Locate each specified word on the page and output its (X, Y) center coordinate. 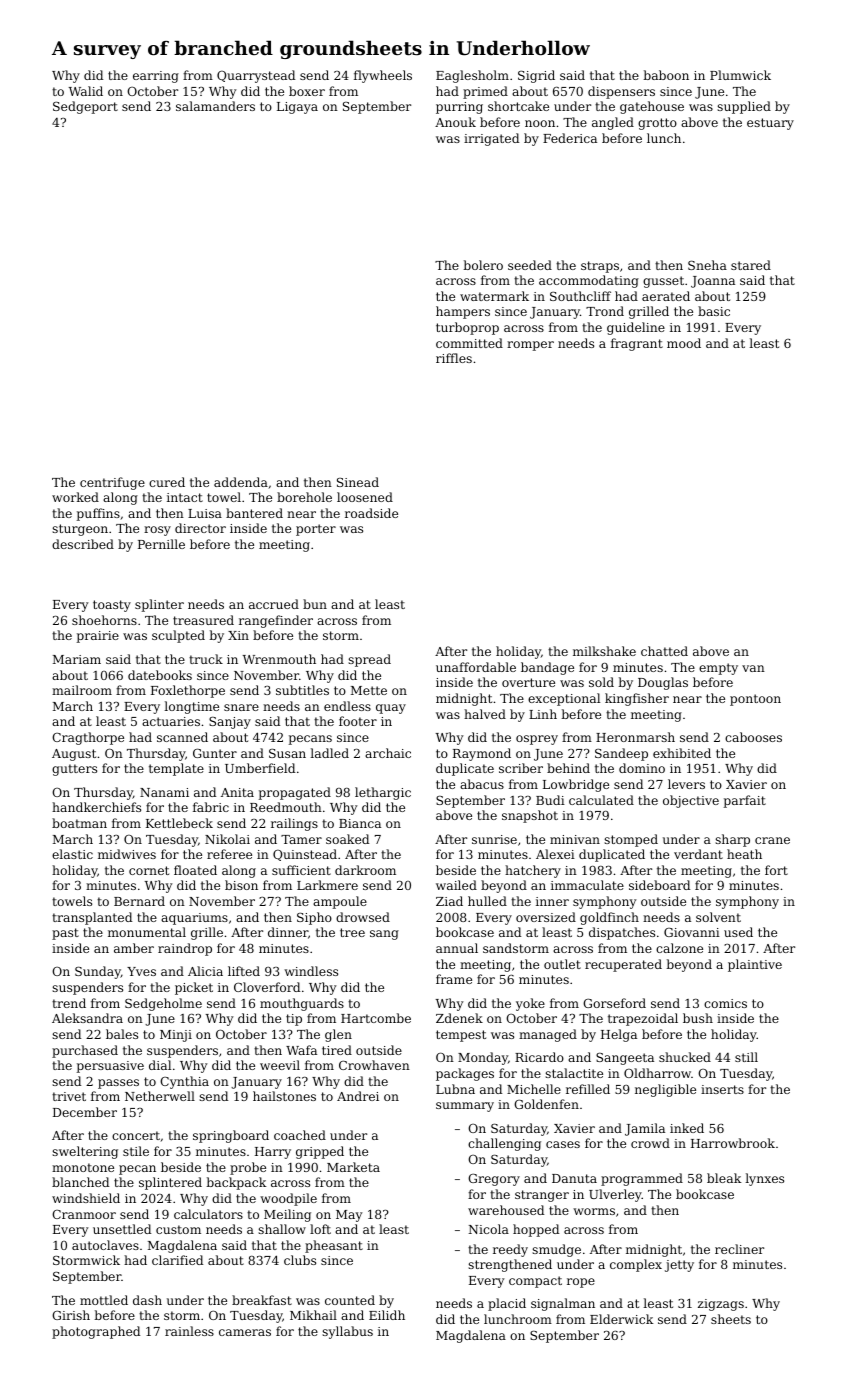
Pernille (161, 544)
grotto (657, 124)
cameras (245, 1332)
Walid (86, 91)
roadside (371, 513)
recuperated (623, 965)
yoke (530, 1004)
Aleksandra (87, 1018)
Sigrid (536, 76)
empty (718, 669)
